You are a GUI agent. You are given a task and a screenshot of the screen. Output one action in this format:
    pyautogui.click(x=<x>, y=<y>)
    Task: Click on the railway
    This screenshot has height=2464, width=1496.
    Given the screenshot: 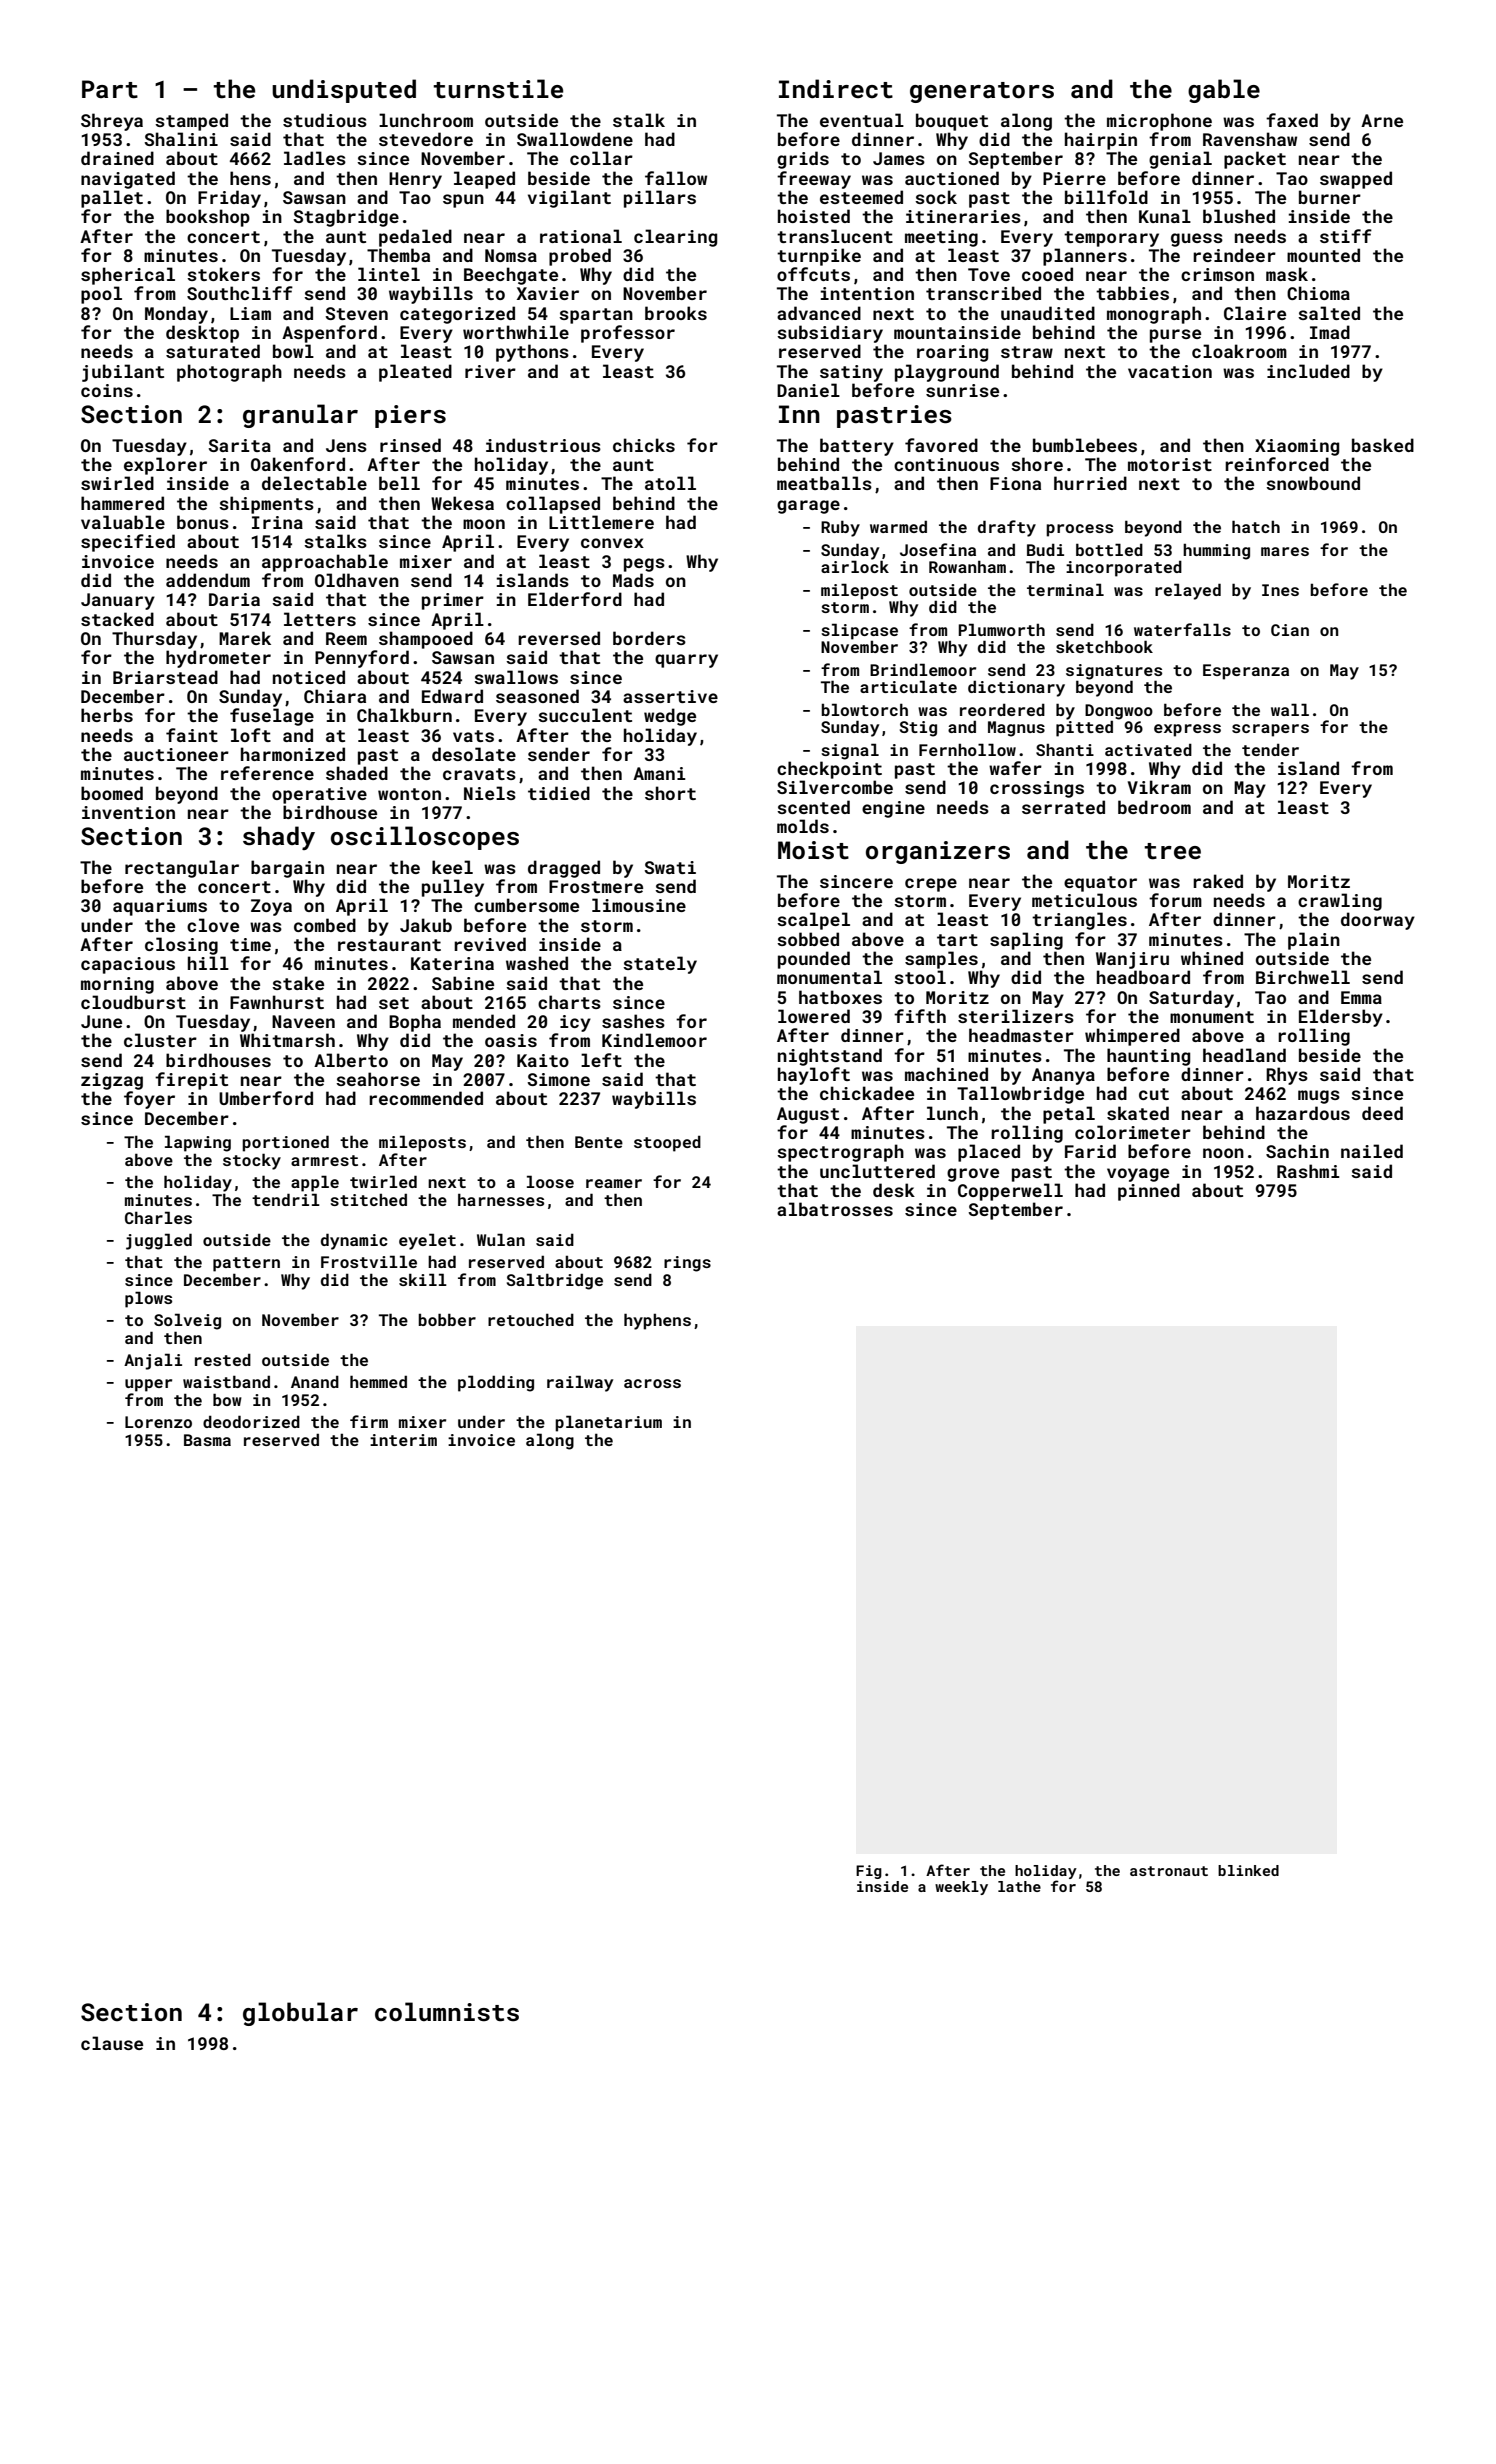 What is the action you would take?
    pyautogui.click(x=580, y=1383)
